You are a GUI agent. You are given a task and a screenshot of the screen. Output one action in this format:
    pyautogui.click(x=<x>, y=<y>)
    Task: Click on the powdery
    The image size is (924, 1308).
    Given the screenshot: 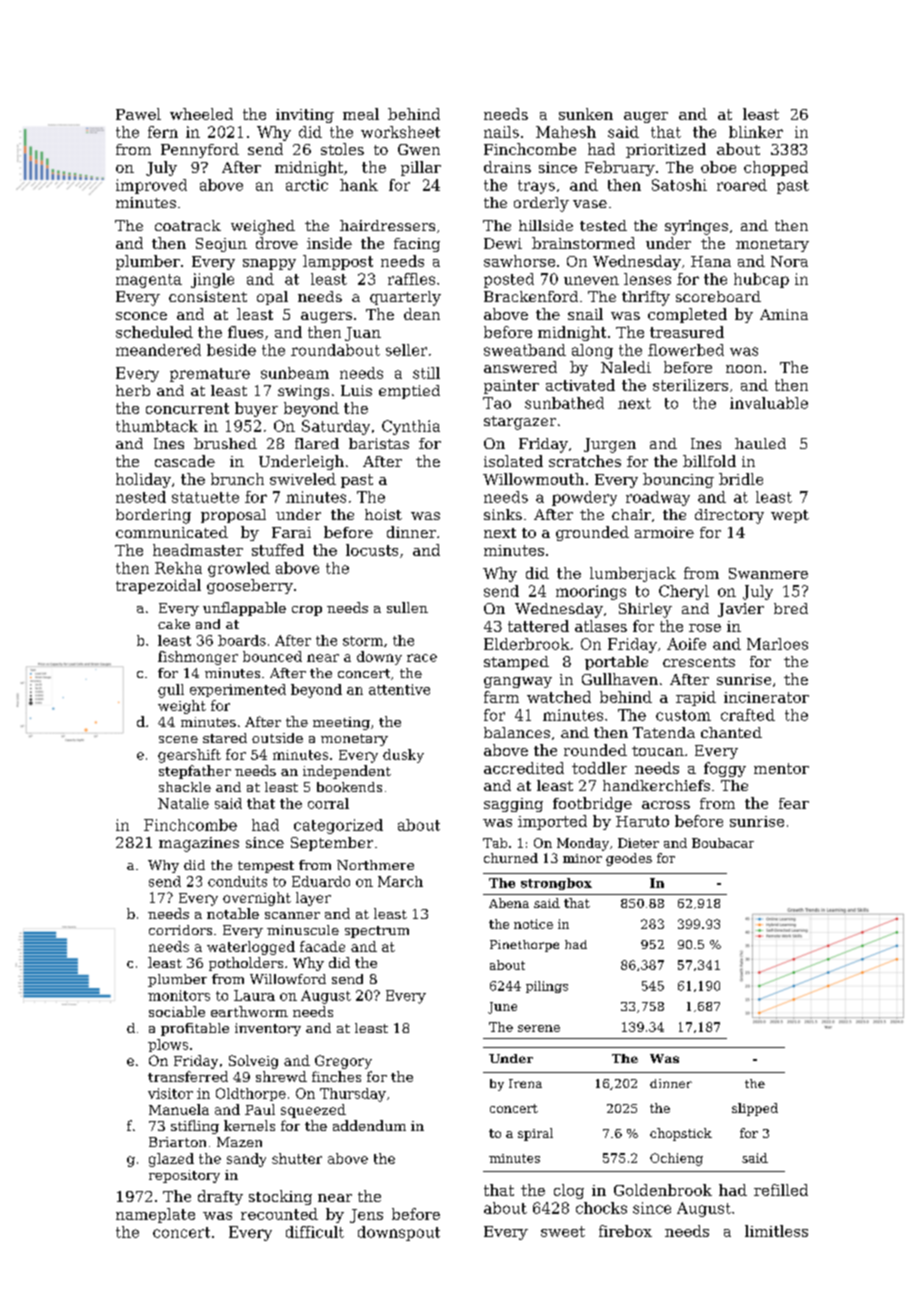 What is the action you would take?
    pyautogui.click(x=584, y=498)
